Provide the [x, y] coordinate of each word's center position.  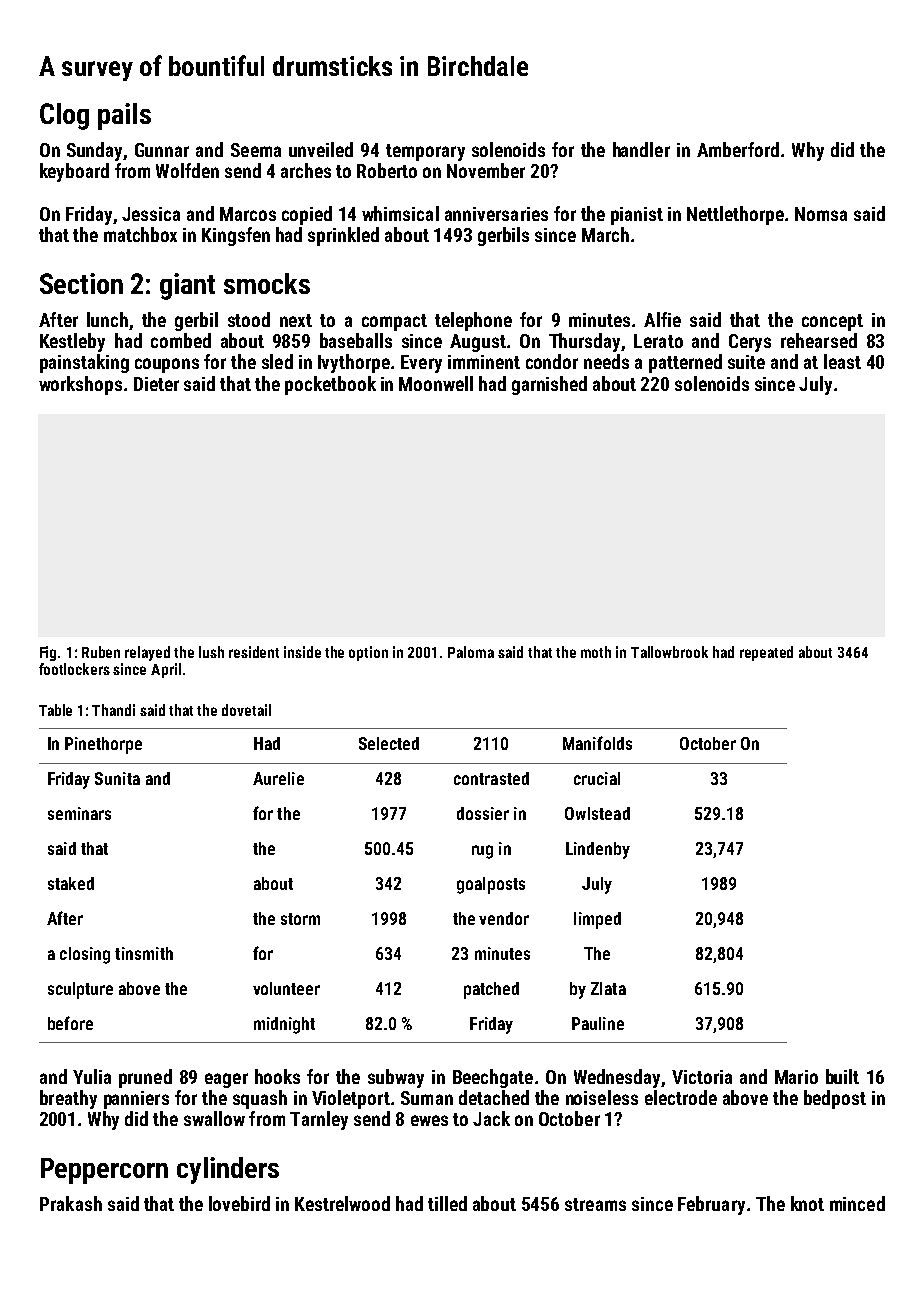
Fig [48, 653]
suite [746, 362]
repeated [766, 653]
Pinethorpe [103, 745]
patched [491, 990]
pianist [637, 216]
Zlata [608, 988]
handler [641, 149]
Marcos [248, 214]
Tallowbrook [669, 652]
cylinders [228, 1170]
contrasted [491, 778]
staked [71, 883]
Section [81, 283]
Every [421, 364]
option [368, 653]
